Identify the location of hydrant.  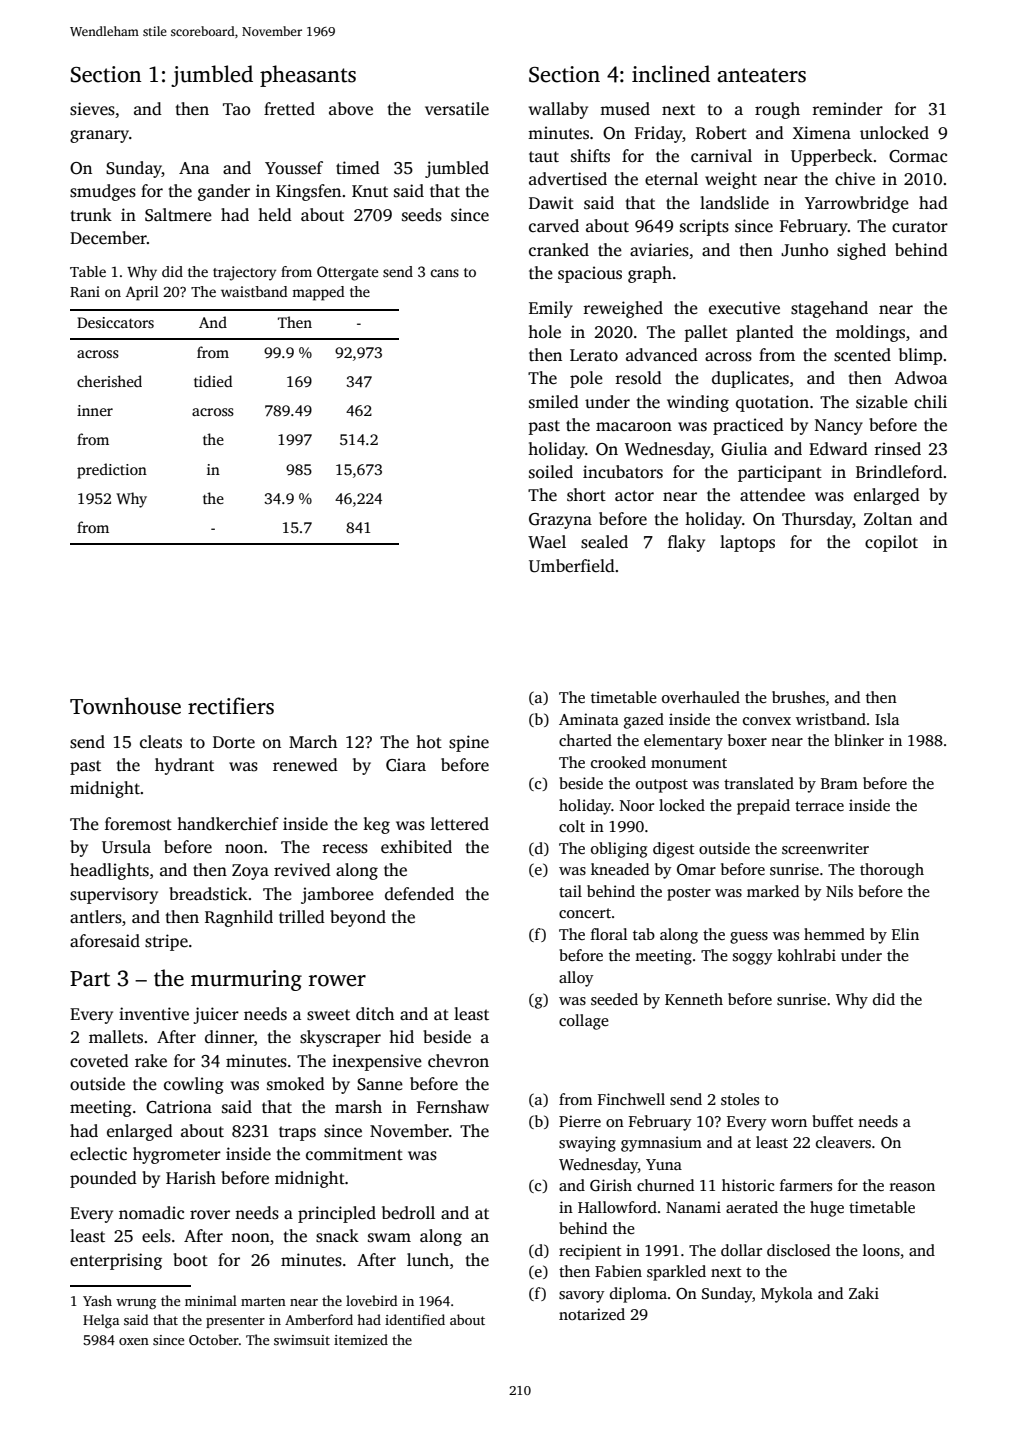
(184, 766).
